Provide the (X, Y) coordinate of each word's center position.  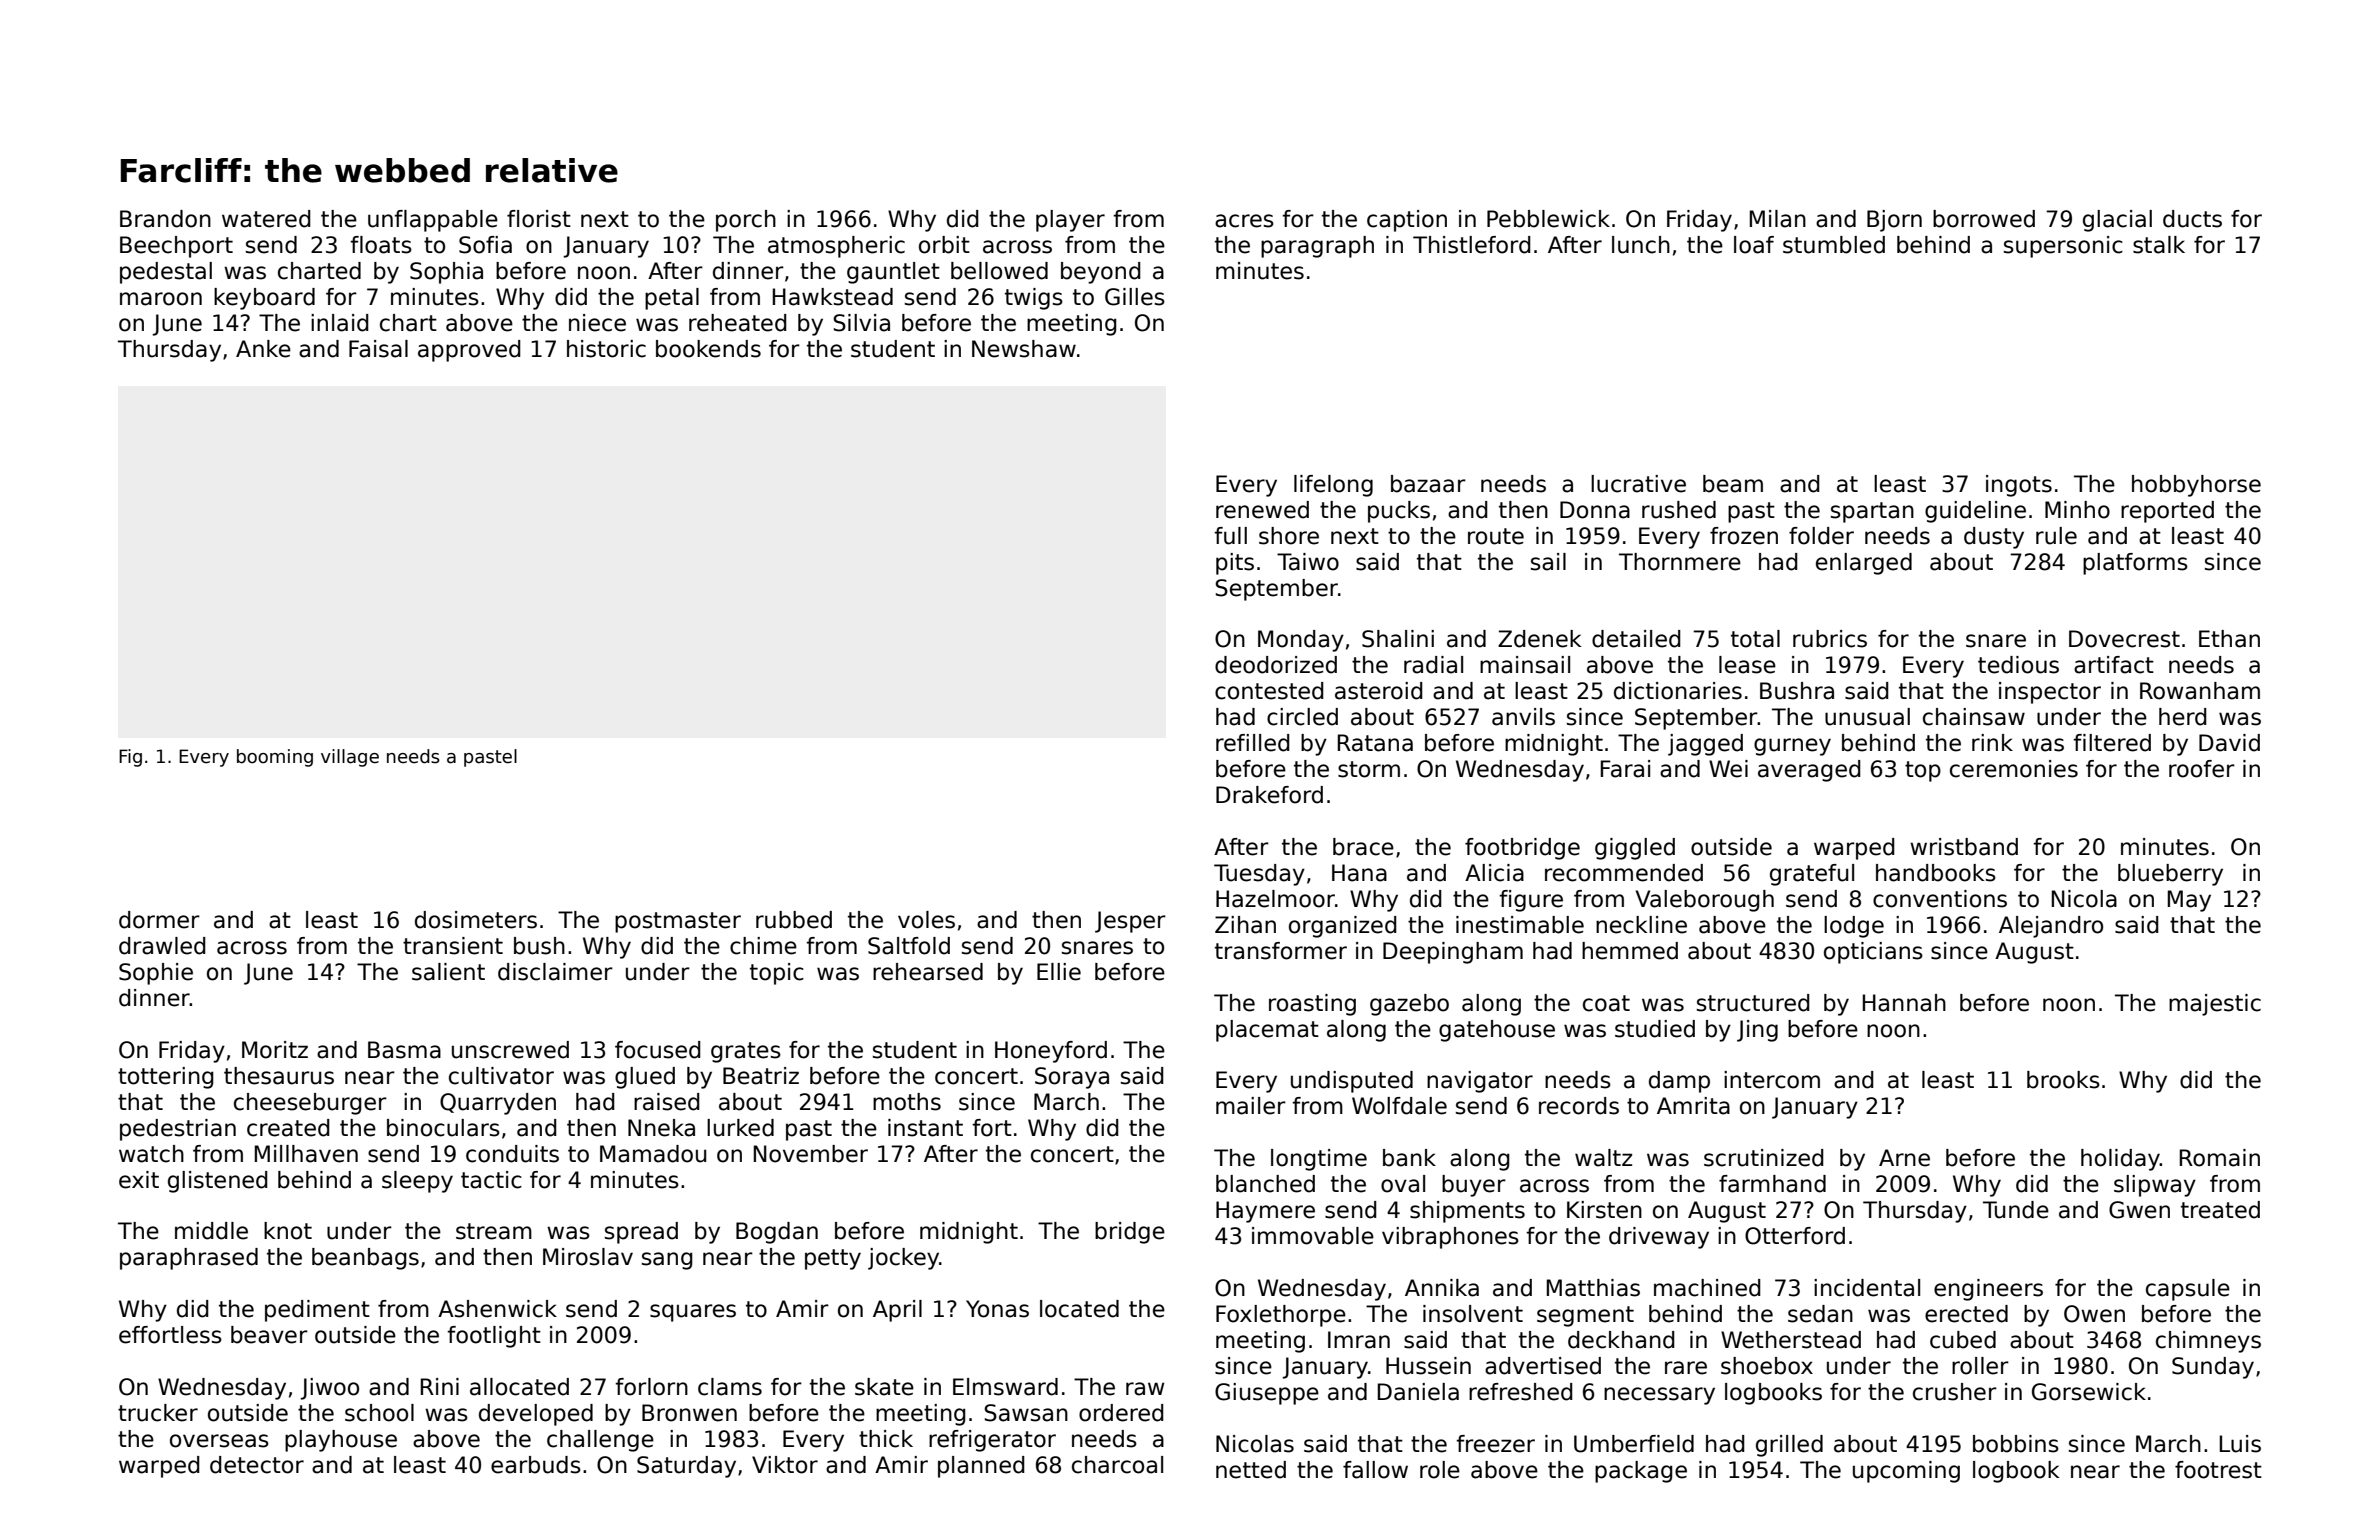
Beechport (176, 247)
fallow (1375, 1470)
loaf (1754, 245)
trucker (158, 1413)
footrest (2218, 1470)
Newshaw (1024, 349)
